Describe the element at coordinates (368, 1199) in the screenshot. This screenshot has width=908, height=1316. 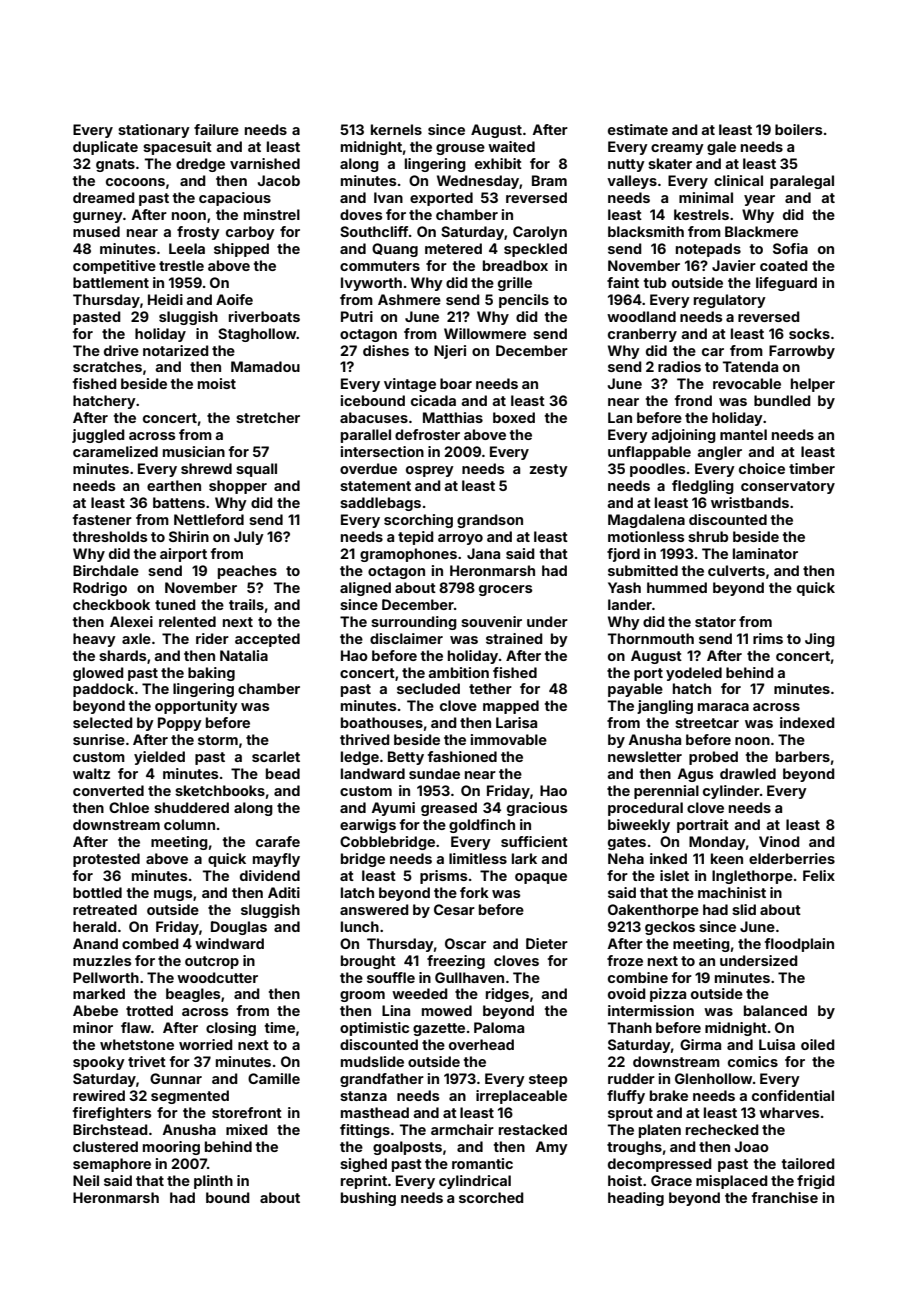
I see `bushing` at that location.
